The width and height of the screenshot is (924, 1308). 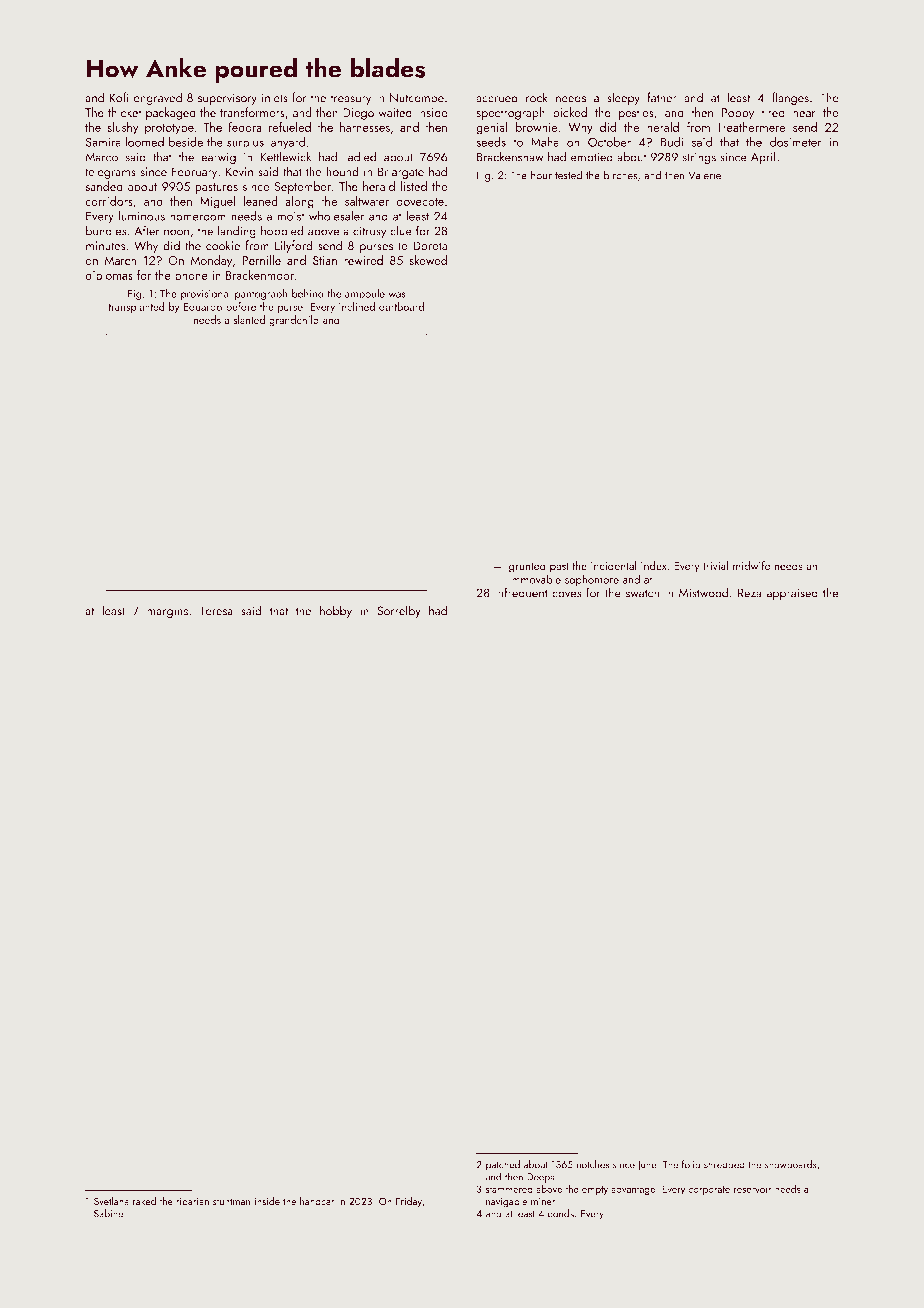 What do you see at coordinates (119, 97) in the screenshot?
I see `Kofi` at bounding box center [119, 97].
